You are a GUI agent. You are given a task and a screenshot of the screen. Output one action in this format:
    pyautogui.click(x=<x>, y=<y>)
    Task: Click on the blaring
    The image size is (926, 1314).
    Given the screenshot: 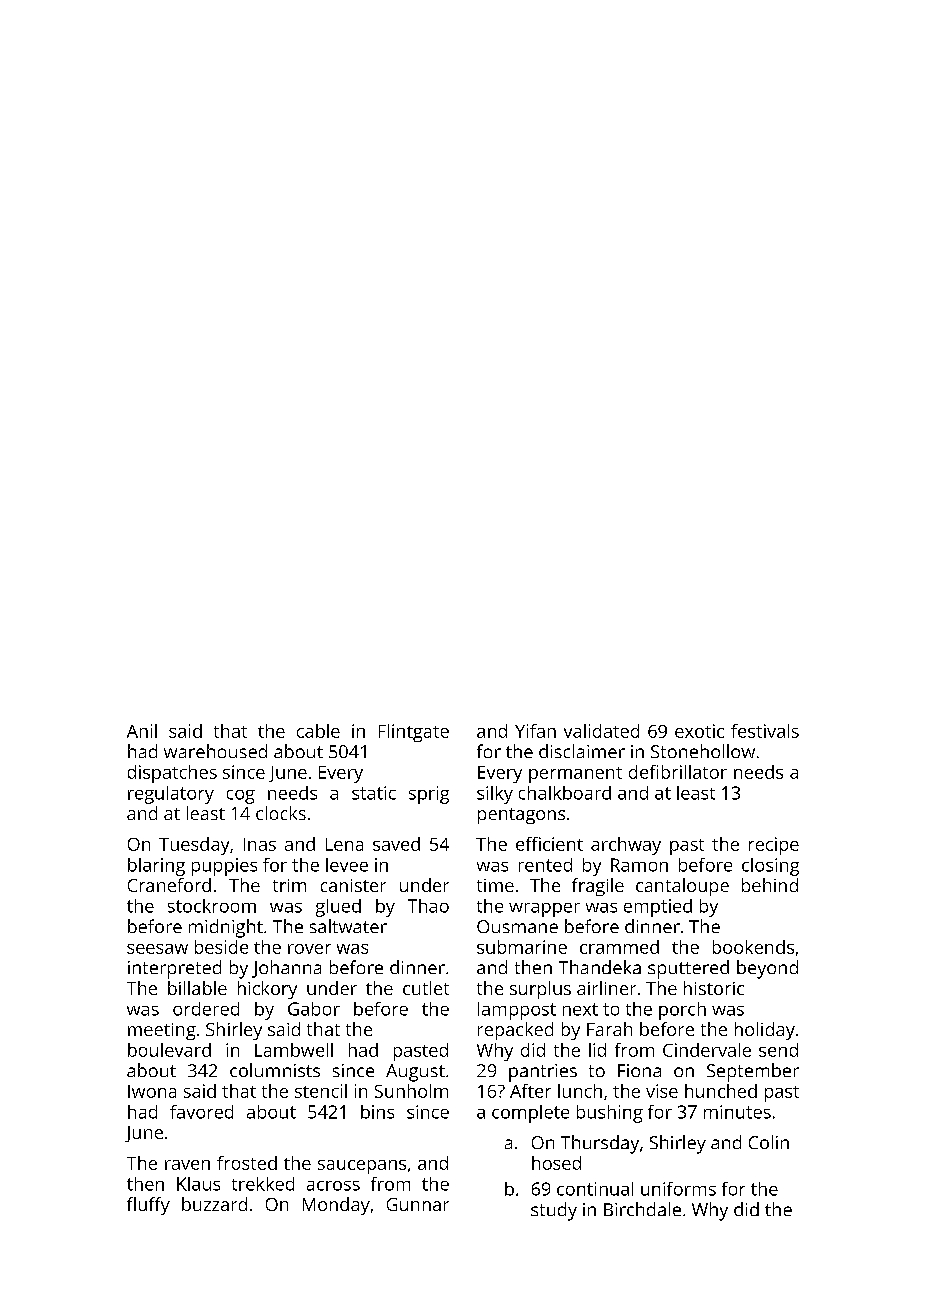 What is the action you would take?
    pyautogui.click(x=156, y=867)
